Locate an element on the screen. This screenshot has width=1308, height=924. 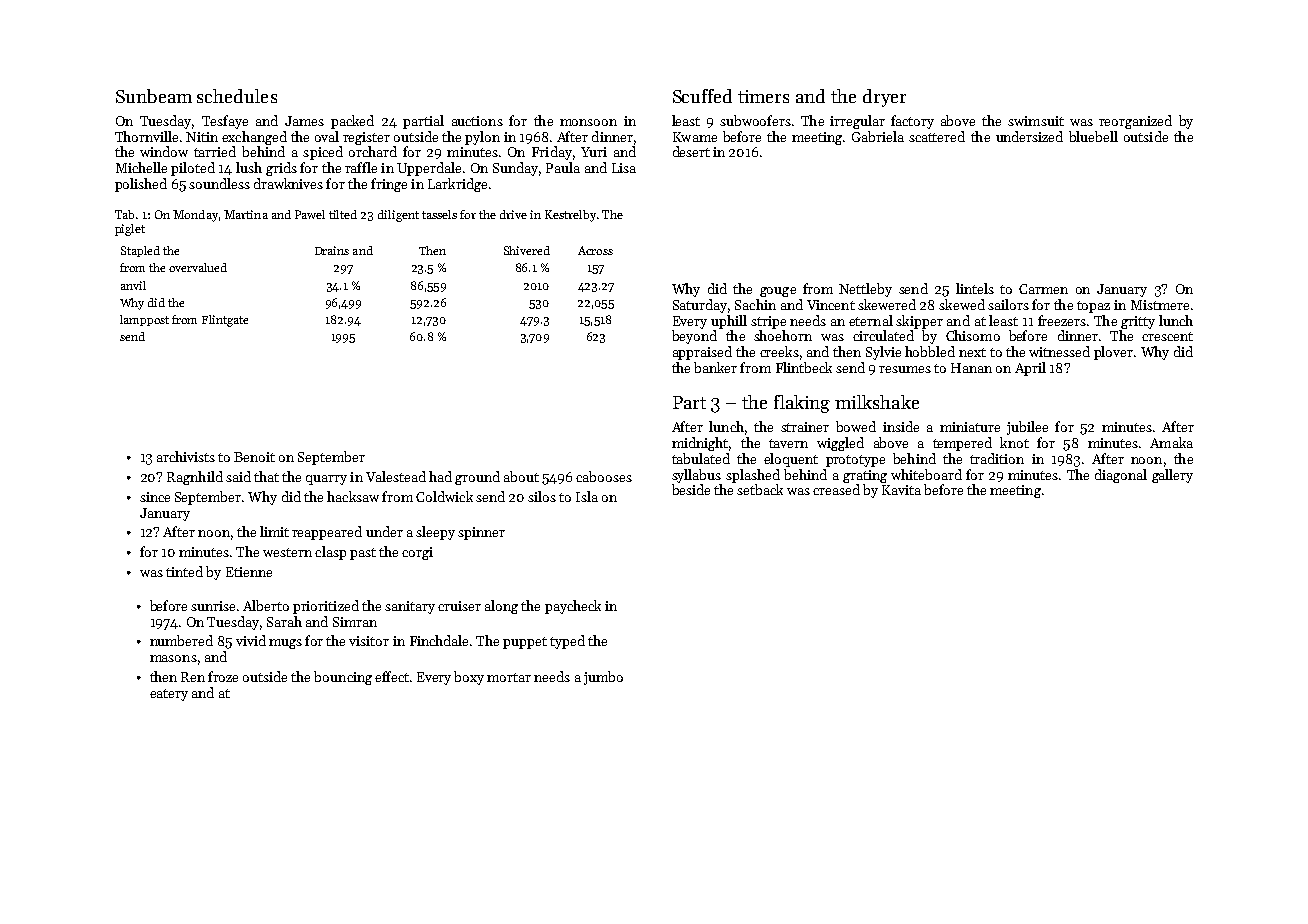
Across is located at coordinates (595, 250).
